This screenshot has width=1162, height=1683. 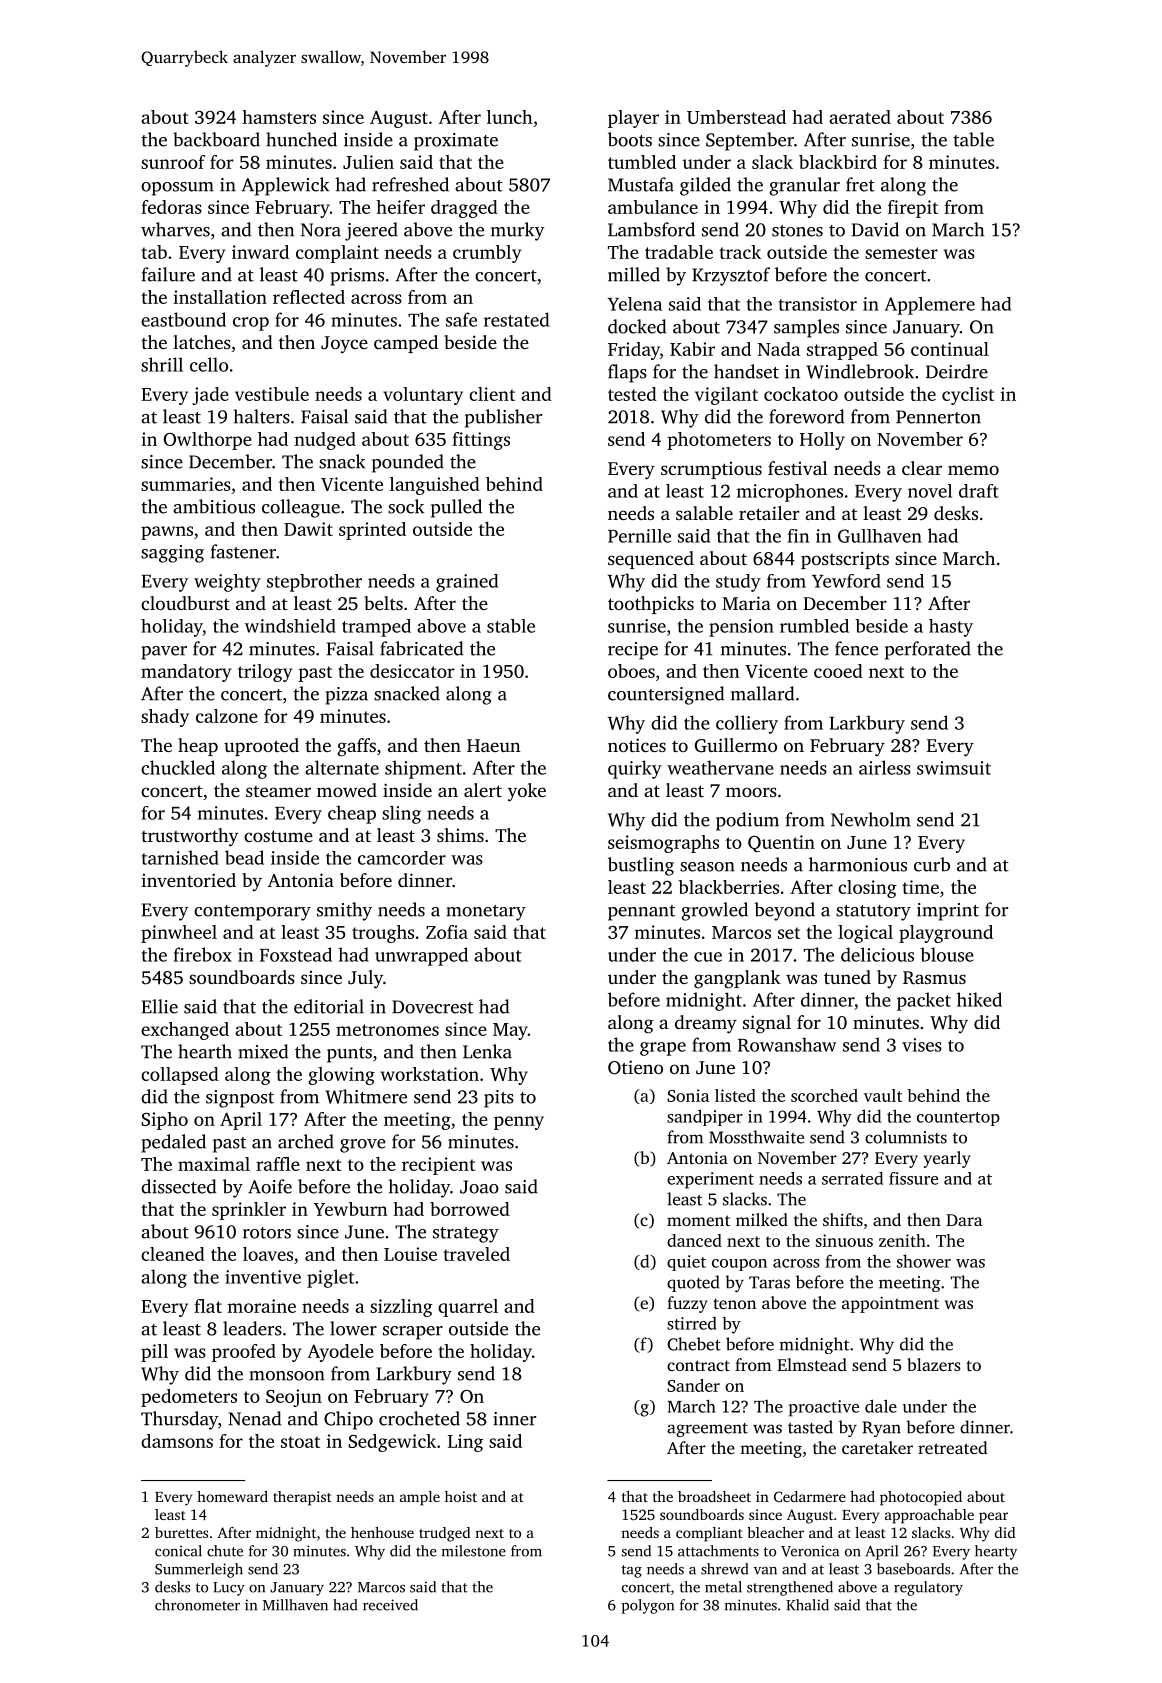 I want to click on cloudburst, so click(x=185, y=603).
